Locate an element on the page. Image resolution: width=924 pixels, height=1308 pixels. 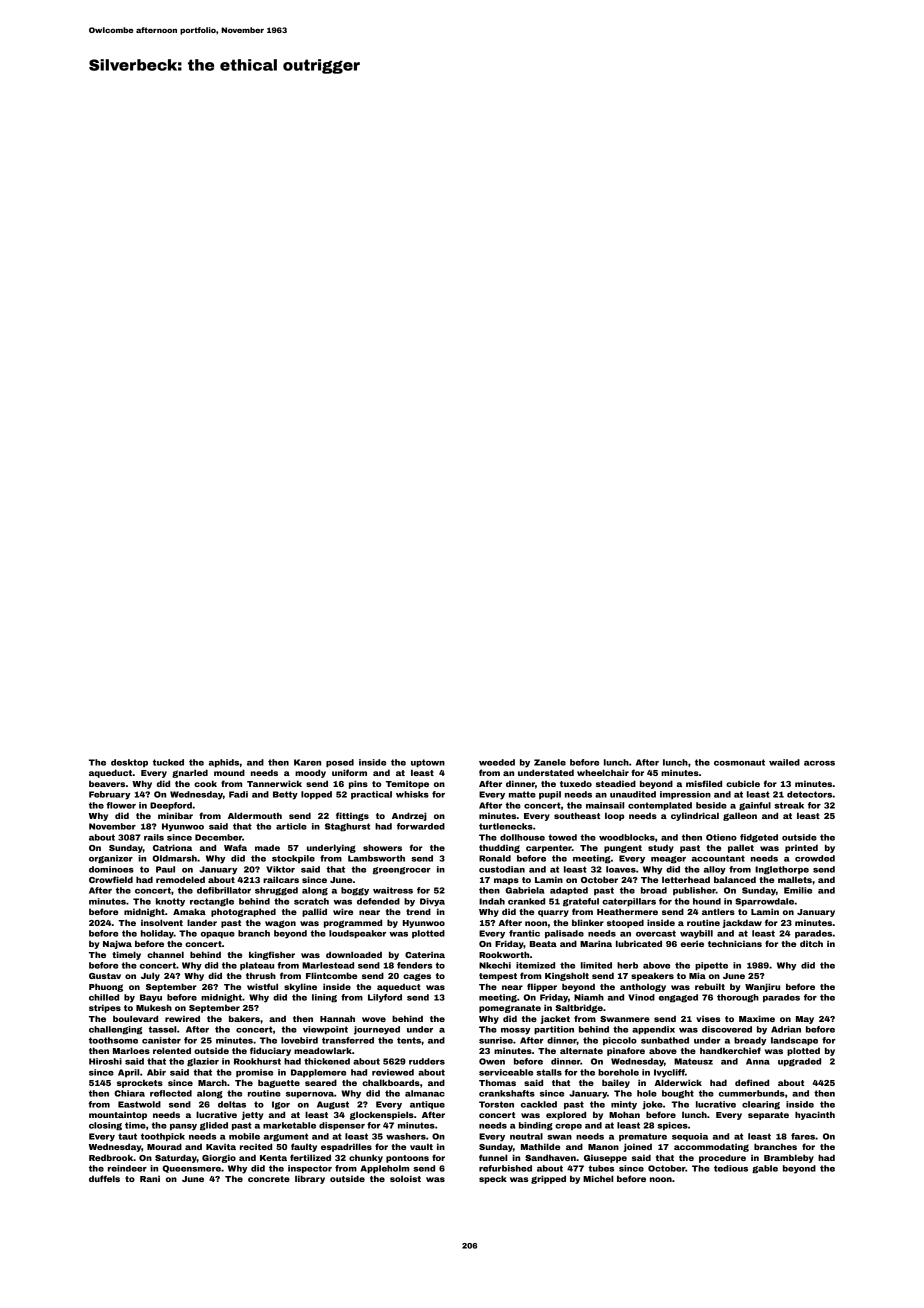
Wanjiru is located at coordinates (762, 987).
